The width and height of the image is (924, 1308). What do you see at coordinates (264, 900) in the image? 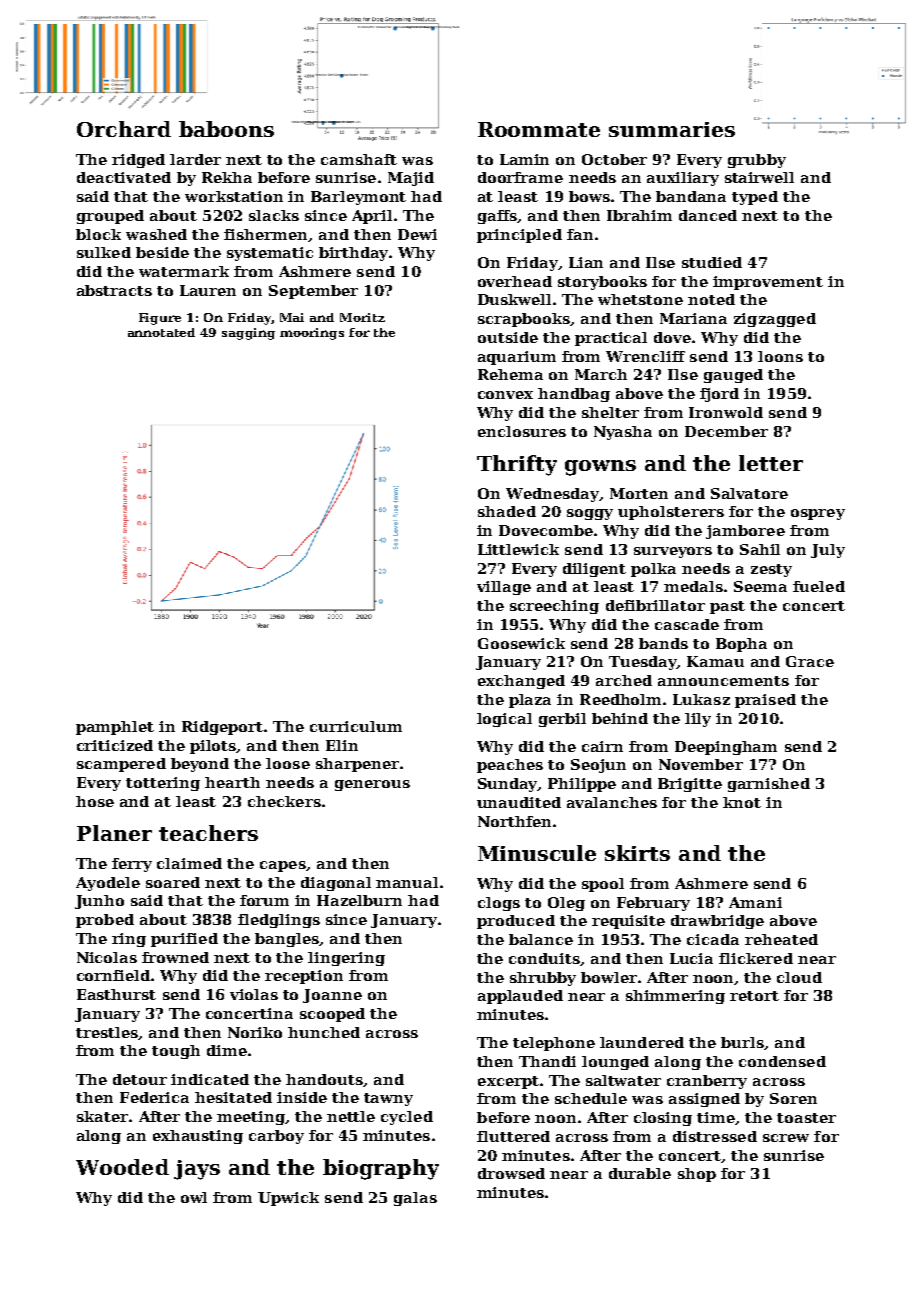
I see `forum` at bounding box center [264, 900].
